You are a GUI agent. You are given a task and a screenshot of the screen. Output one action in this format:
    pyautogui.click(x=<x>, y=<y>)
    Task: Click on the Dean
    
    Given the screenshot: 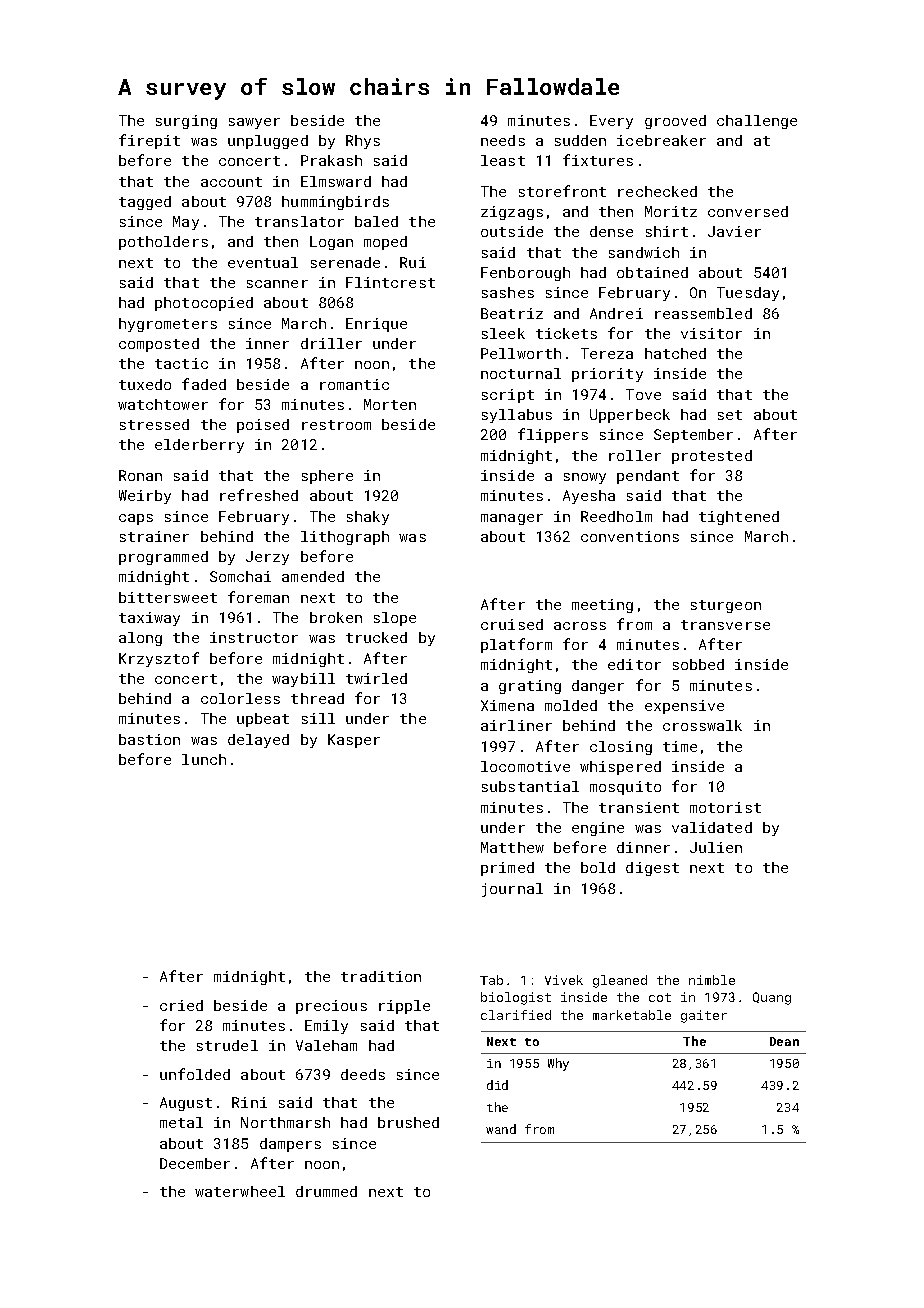 What is the action you would take?
    pyautogui.click(x=784, y=1041)
